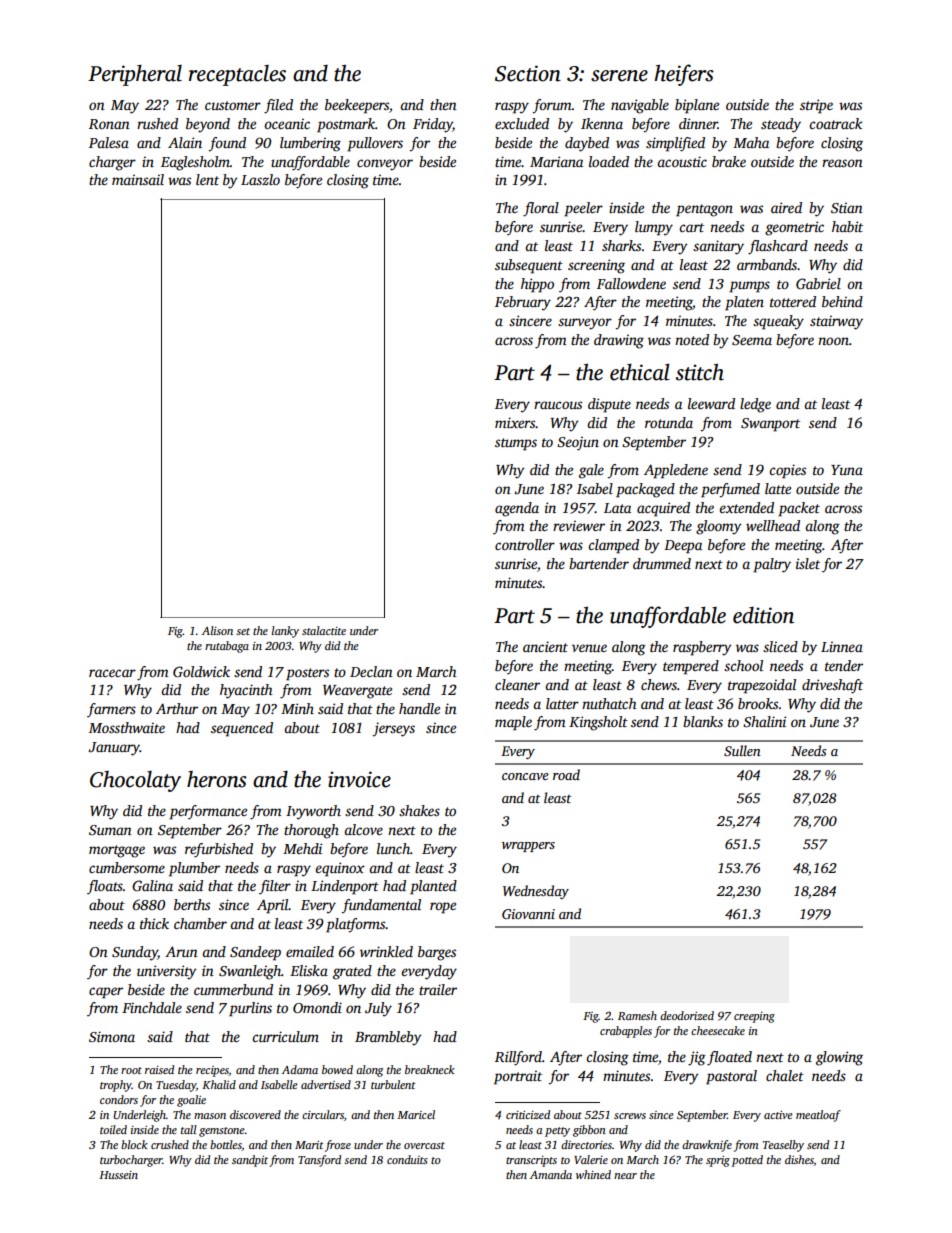 The image size is (952, 1233). What do you see at coordinates (778, 322) in the document?
I see `squeaky` at bounding box center [778, 322].
